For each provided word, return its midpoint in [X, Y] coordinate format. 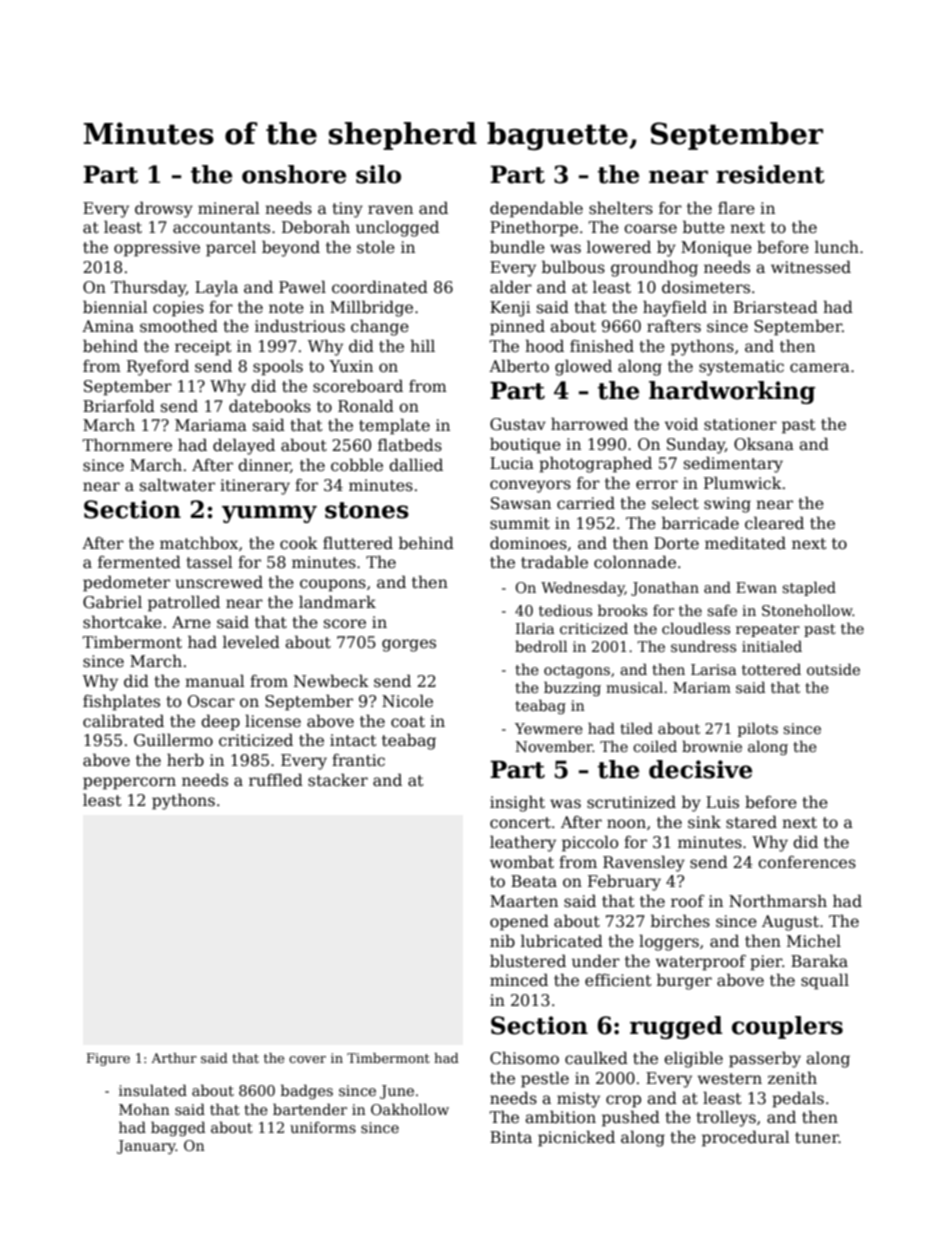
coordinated [380, 287]
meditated [745, 543]
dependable [536, 209]
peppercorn [129, 783]
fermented [139, 561]
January [146, 1147]
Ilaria [535, 628]
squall [825, 981]
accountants [221, 228]
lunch [837, 246]
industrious [300, 326]
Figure [108, 1059]
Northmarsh [778, 901]
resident [770, 174]
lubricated [562, 940]
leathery [523, 843]
